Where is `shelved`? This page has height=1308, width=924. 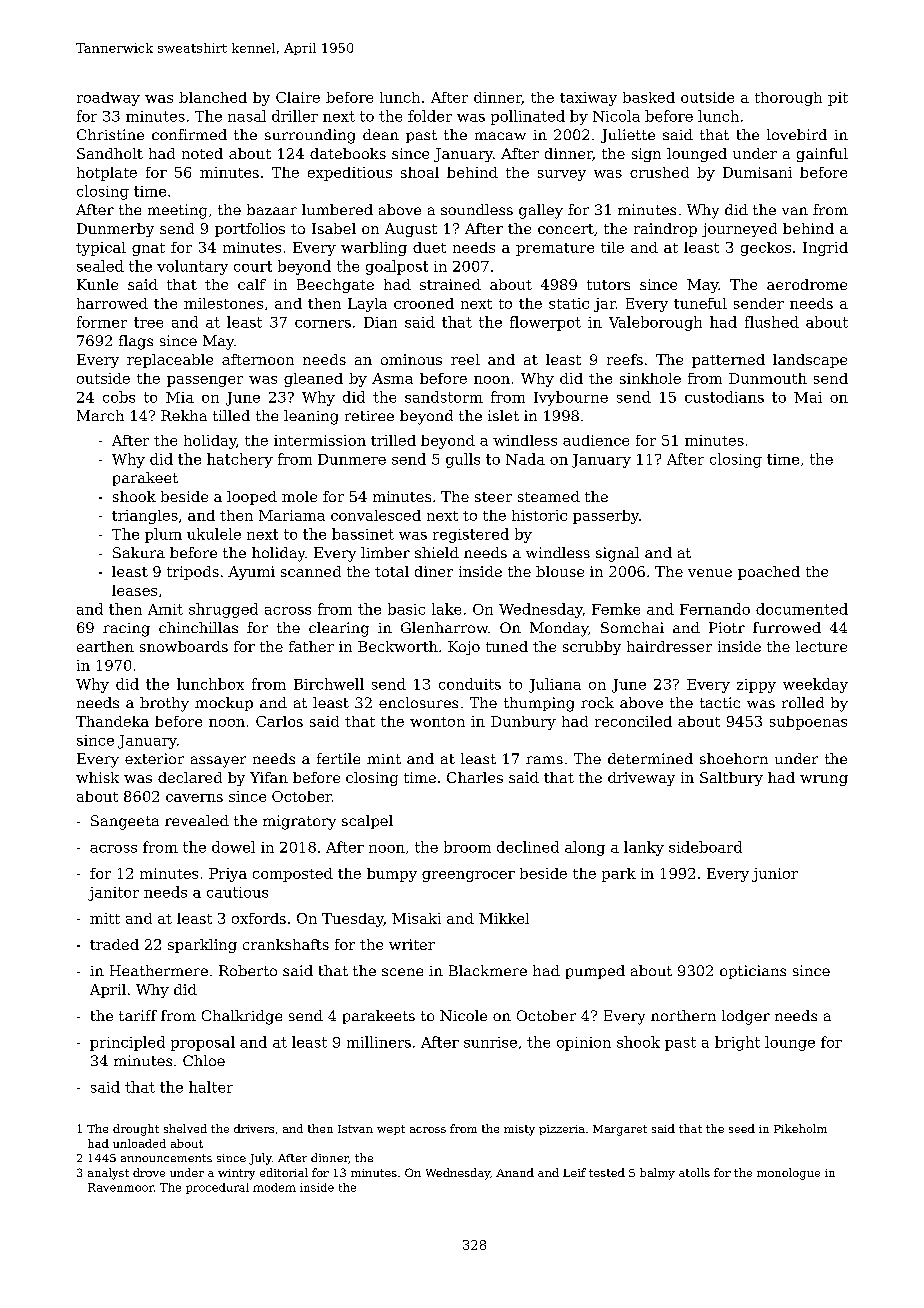
shelved is located at coordinates (185, 1128).
